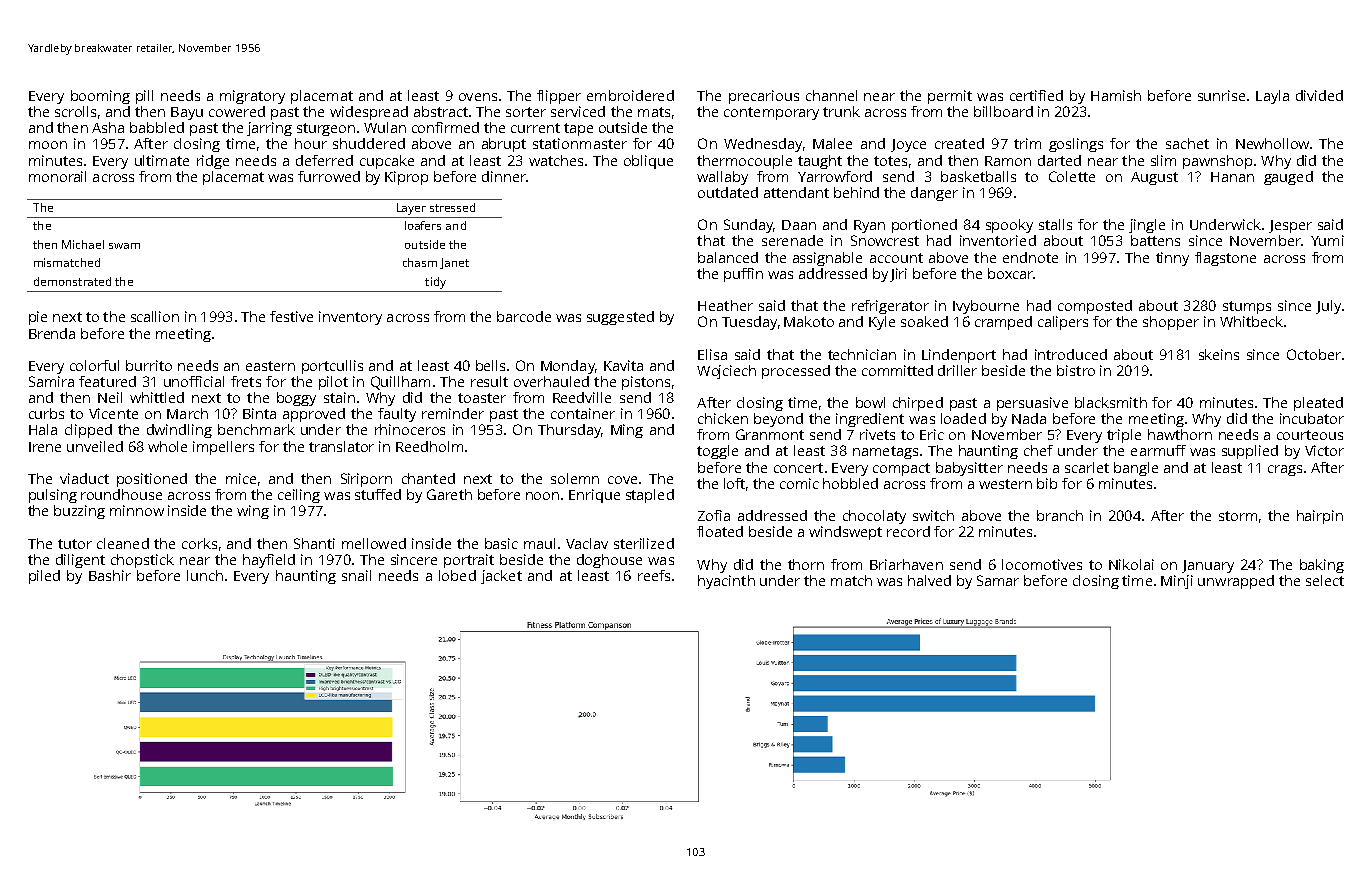 Image resolution: width=1372 pixels, height=887 pixels. What do you see at coordinates (1325, 580) in the screenshot?
I see `select` at bounding box center [1325, 580].
